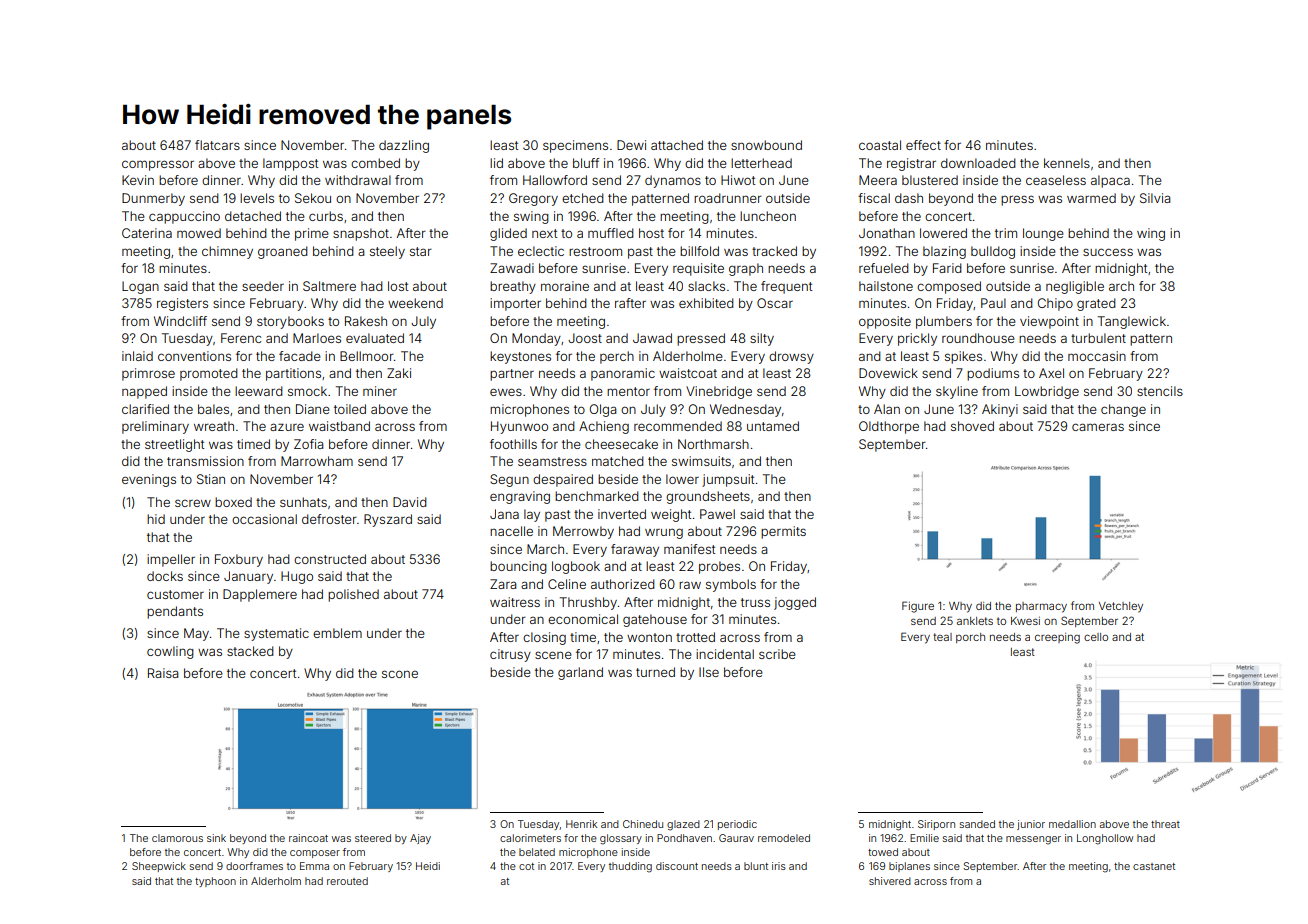 This image has width=1308, height=924. What do you see at coordinates (918, 607) in the image?
I see `Figure` at bounding box center [918, 607].
